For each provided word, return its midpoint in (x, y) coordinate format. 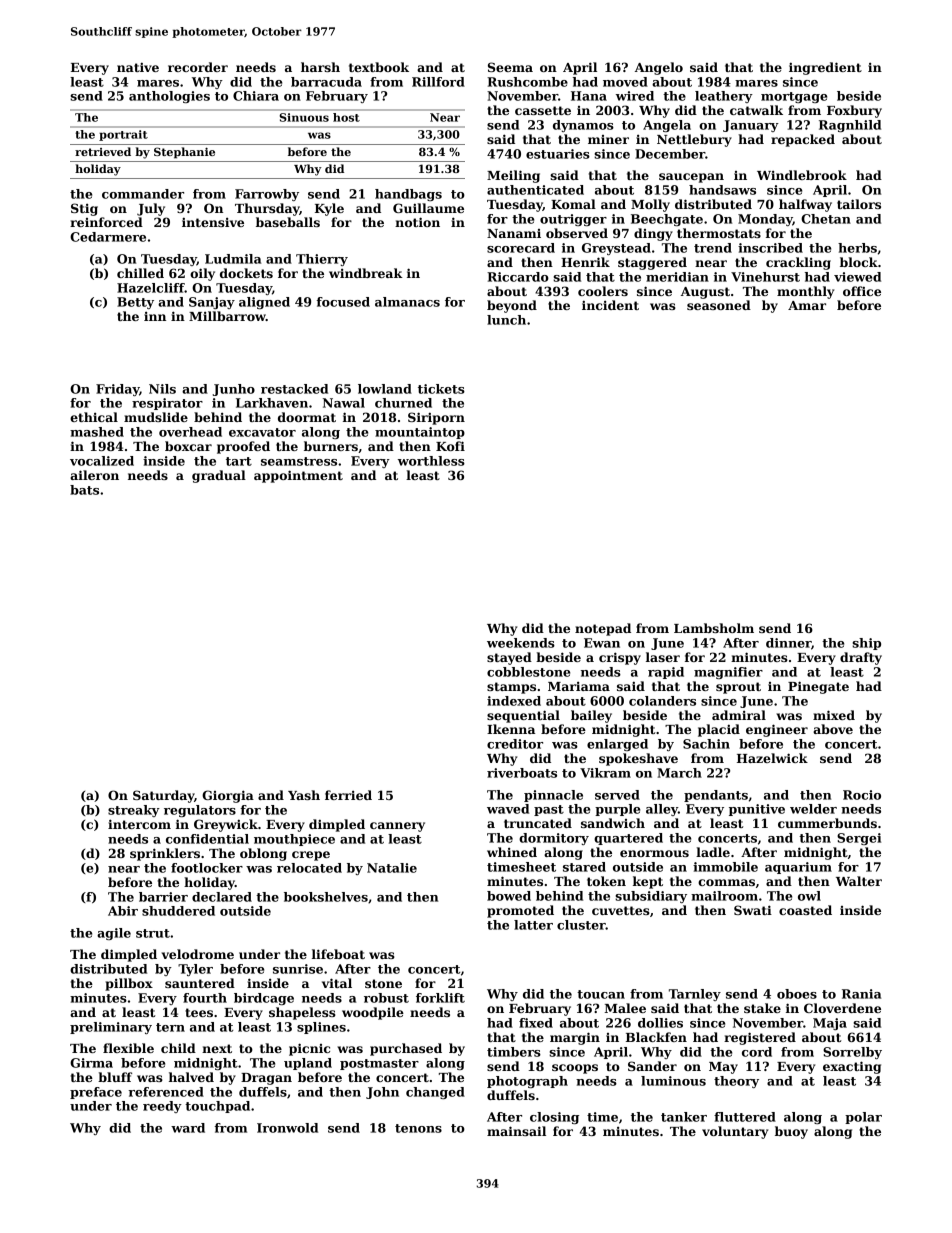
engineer (777, 730)
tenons (418, 1128)
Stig (84, 209)
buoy (791, 1132)
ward (188, 1128)
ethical (94, 417)
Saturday (163, 796)
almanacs (407, 302)
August (705, 293)
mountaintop (420, 433)
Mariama (579, 686)
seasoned (719, 305)
